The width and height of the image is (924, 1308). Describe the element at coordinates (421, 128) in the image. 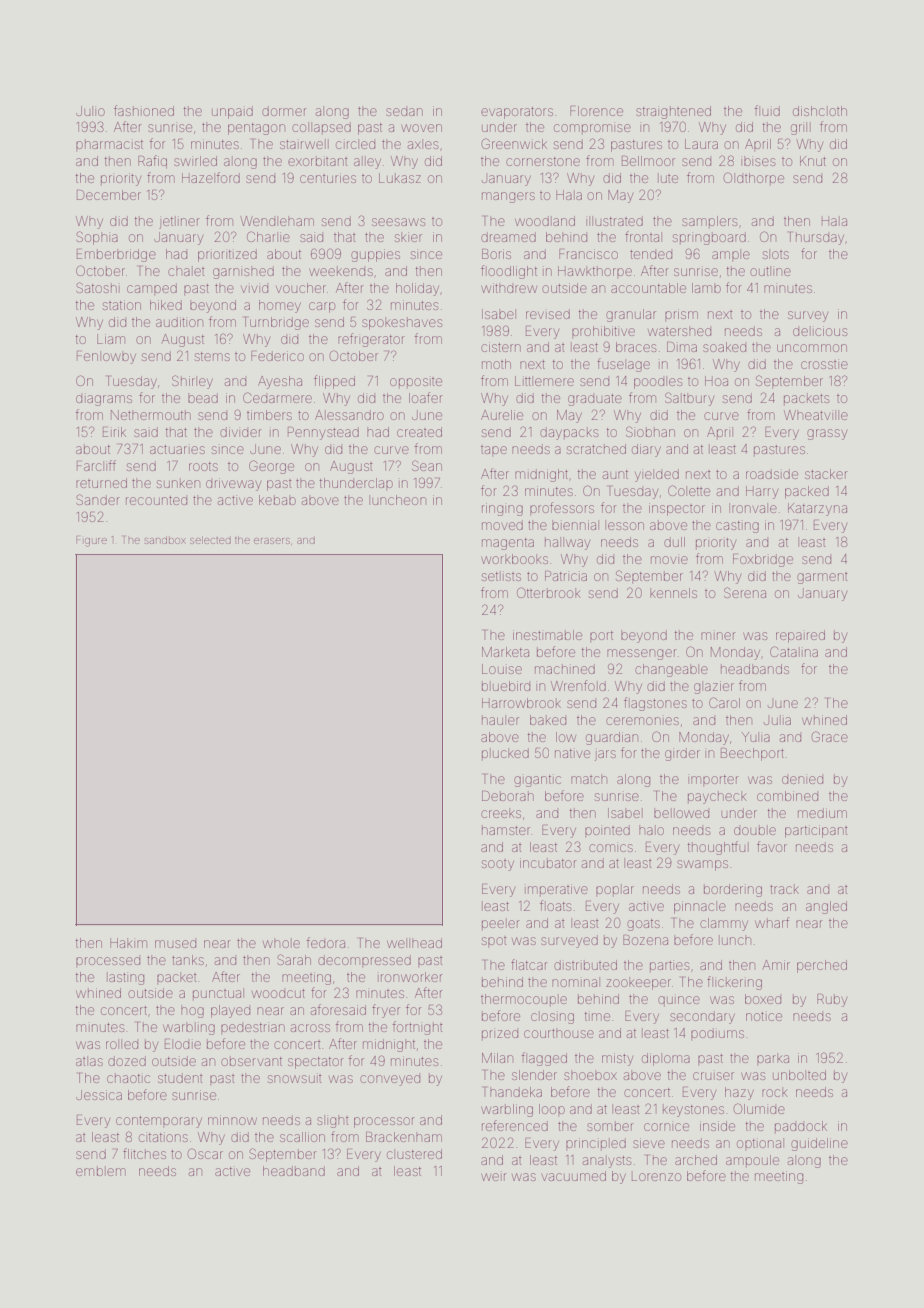

I see `woven` at that location.
